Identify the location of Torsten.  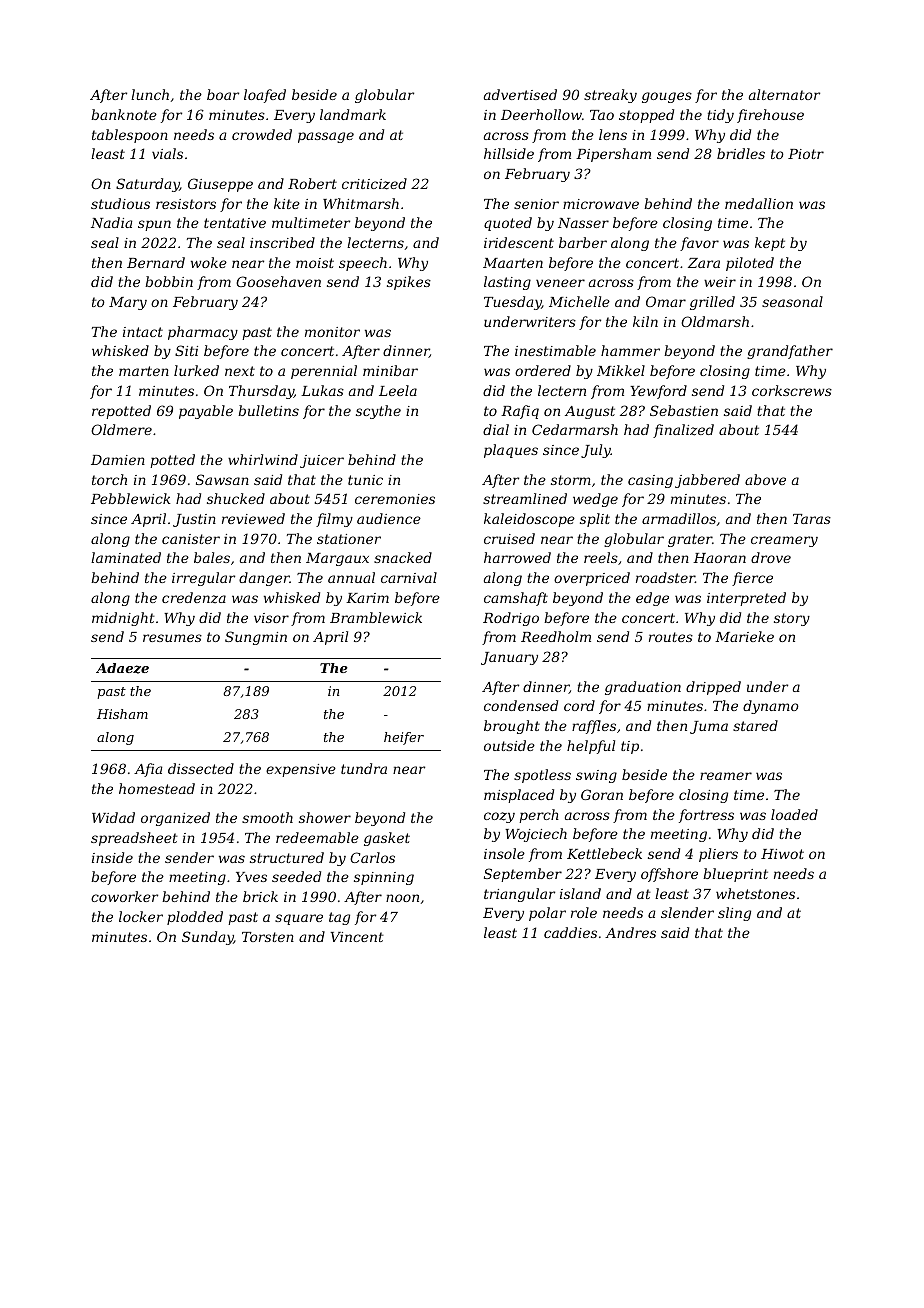
(268, 937).
